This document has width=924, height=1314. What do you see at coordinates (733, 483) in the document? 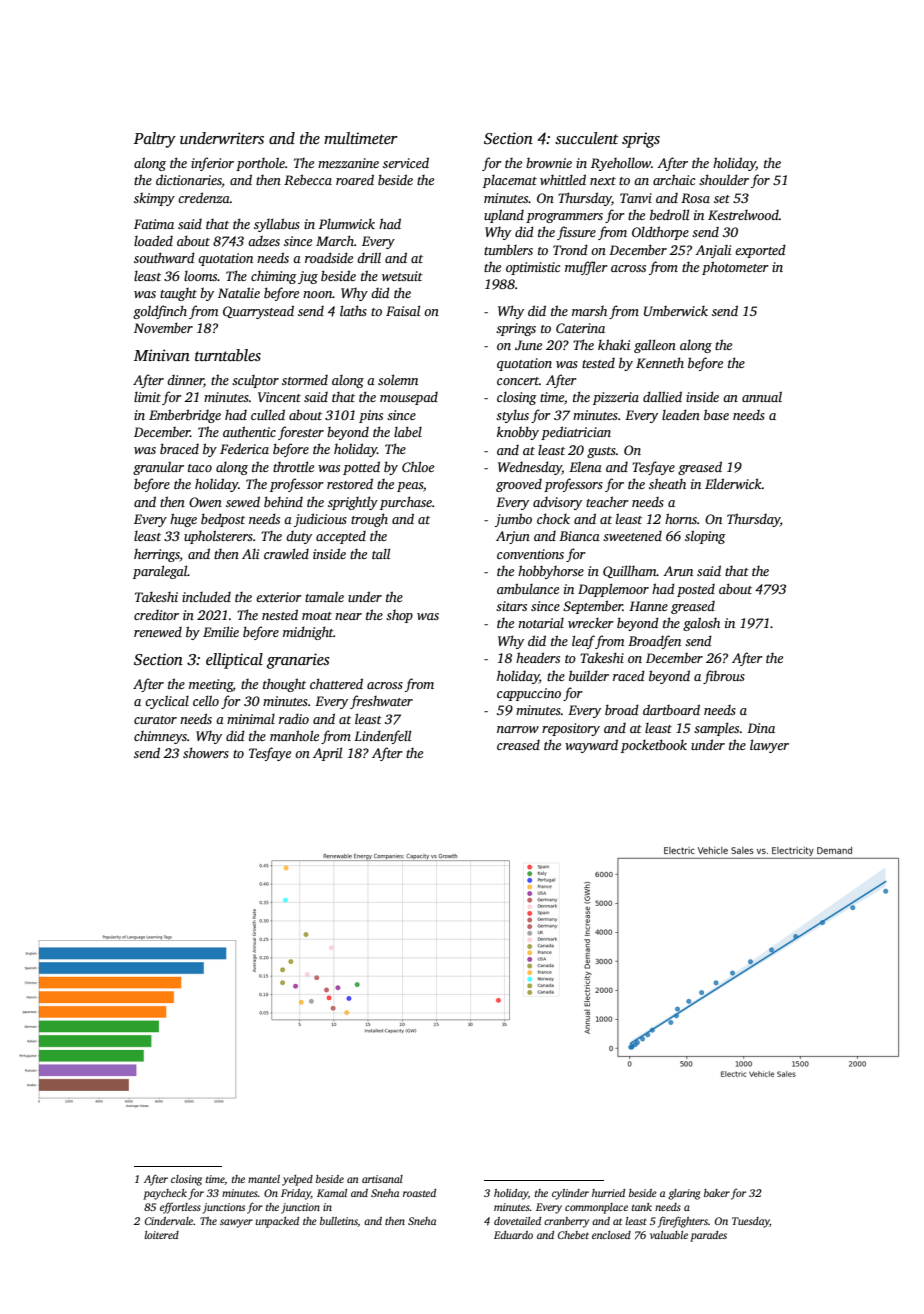
I see `Elderwick` at bounding box center [733, 483].
